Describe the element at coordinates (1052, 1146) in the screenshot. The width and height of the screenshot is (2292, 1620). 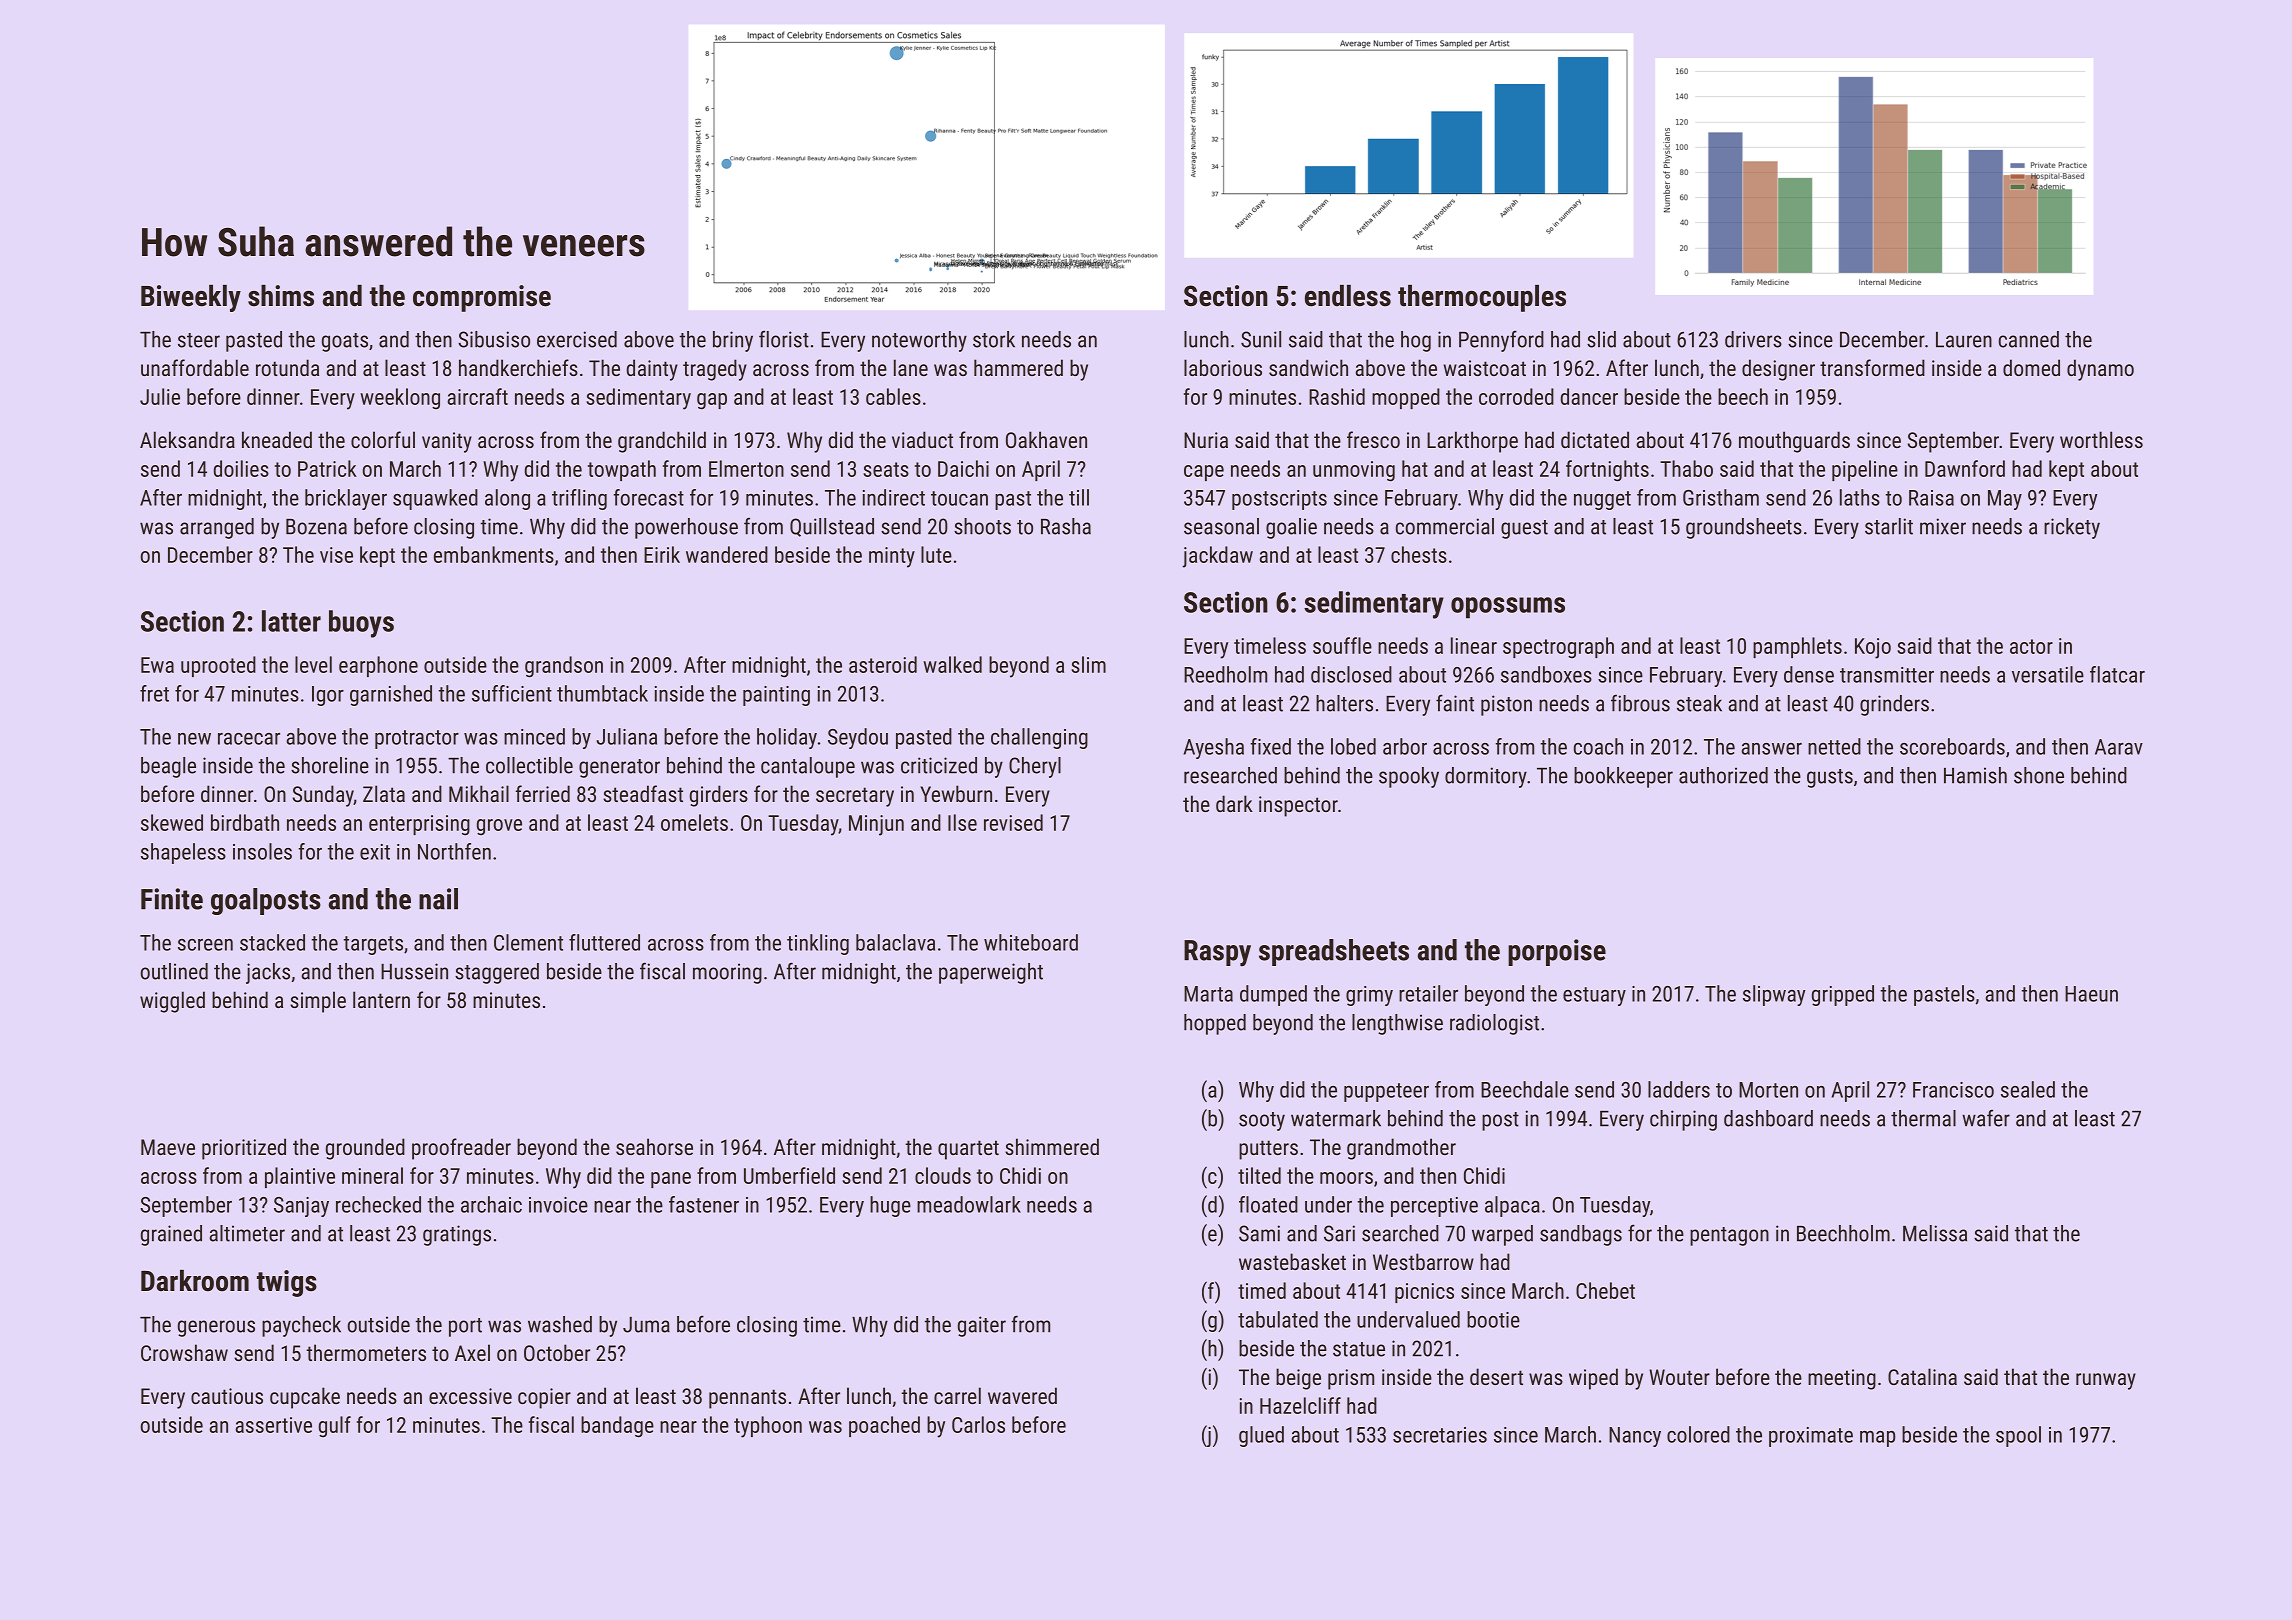
I see `shimmered` at that location.
